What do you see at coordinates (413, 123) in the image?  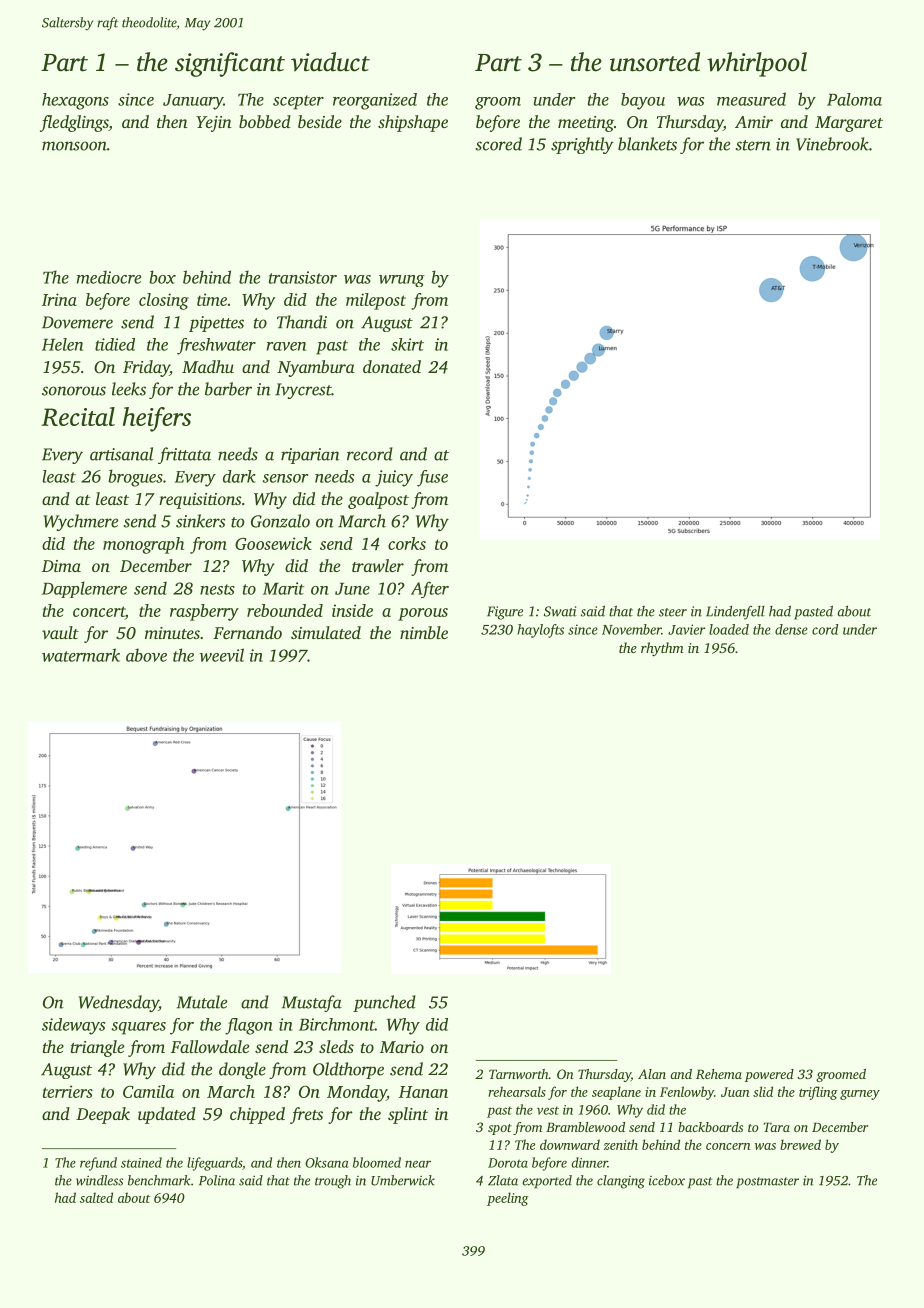 I see `shipshape` at bounding box center [413, 123].
